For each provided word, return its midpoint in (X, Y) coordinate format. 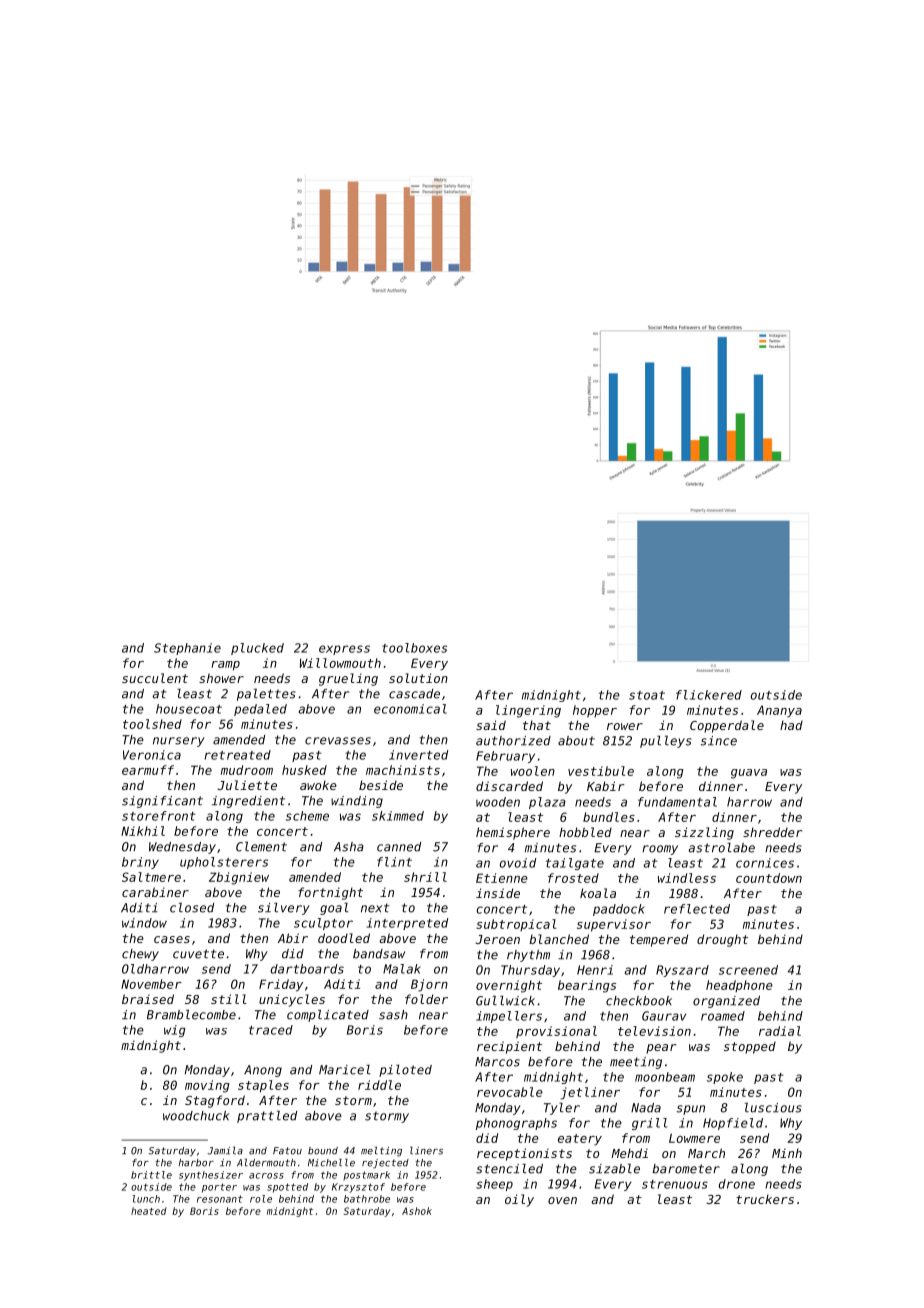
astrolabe (721, 847)
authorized (513, 741)
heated (149, 1211)
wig (175, 1031)
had (791, 725)
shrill (425, 877)
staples (263, 1086)
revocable (510, 1092)
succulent (155, 678)
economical (410, 709)
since (719, 741)
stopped (750, 1048)
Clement (261, 846)
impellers (509, 1017)
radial (780, 1031)
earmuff (148, 770)
